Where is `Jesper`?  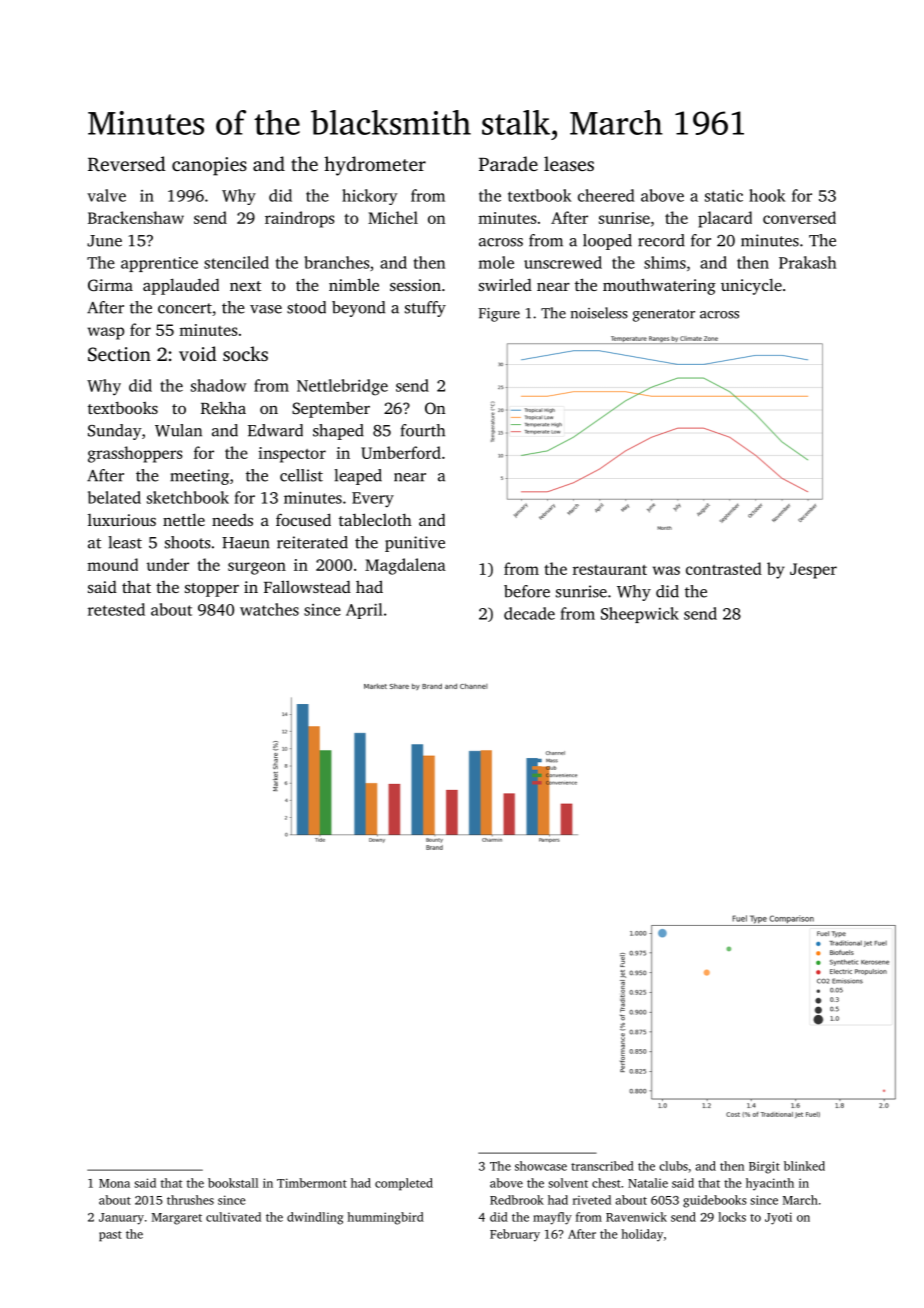
Jesper is located at coordinates (813, 571).
